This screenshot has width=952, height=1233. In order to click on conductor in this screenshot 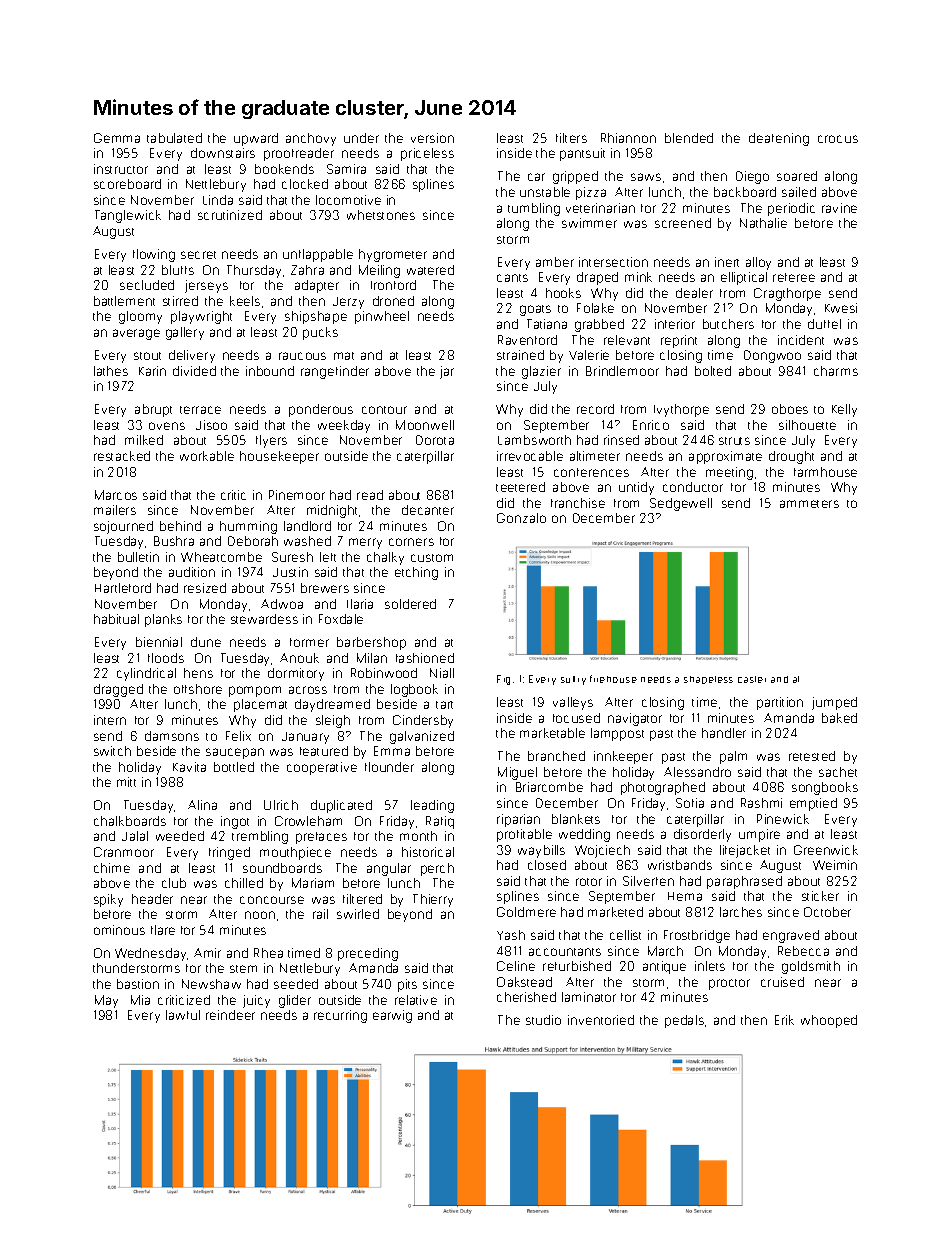, I will do `click(693, 487)`.
